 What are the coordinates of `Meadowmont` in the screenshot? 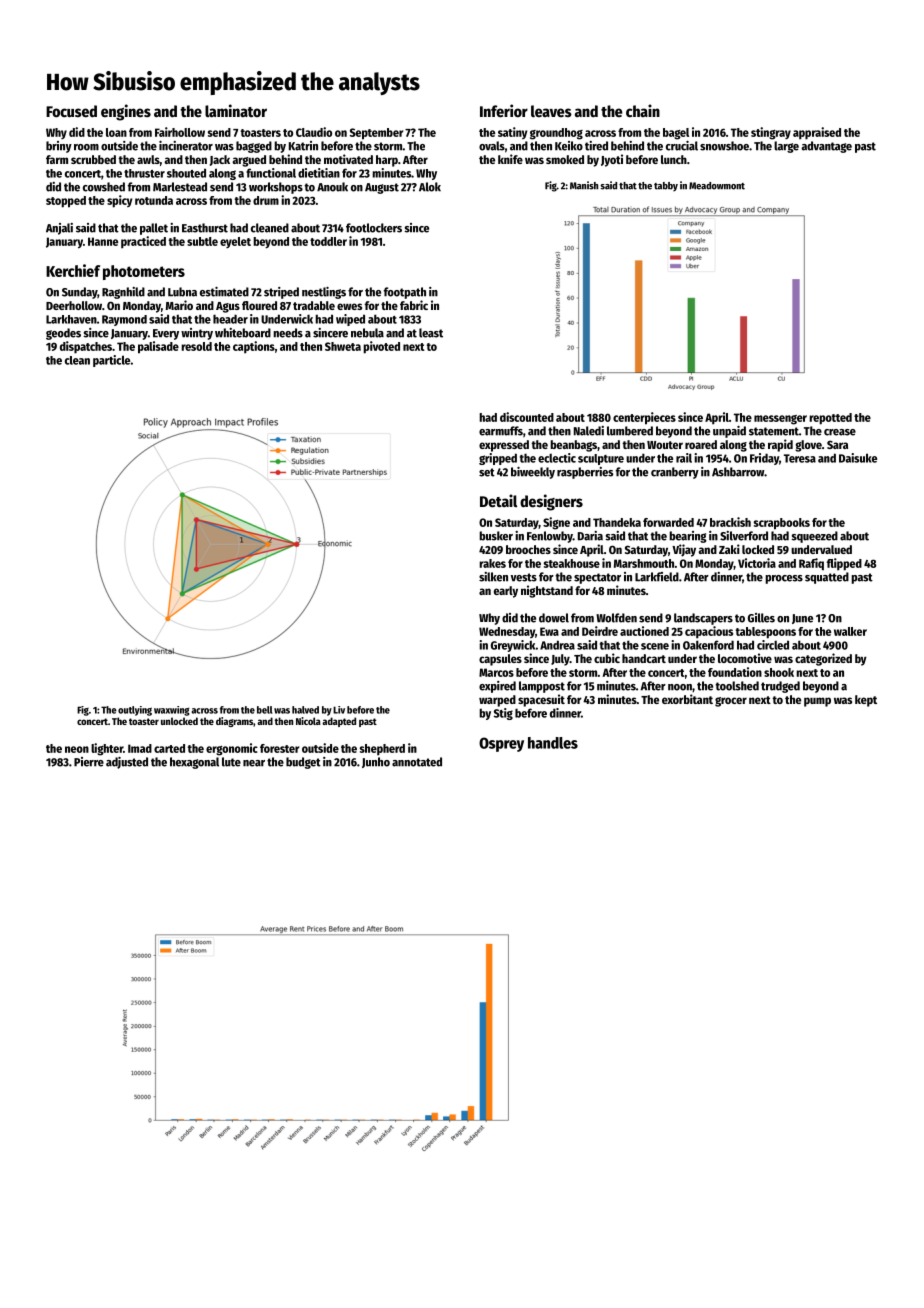 It's located at (717, 186).
